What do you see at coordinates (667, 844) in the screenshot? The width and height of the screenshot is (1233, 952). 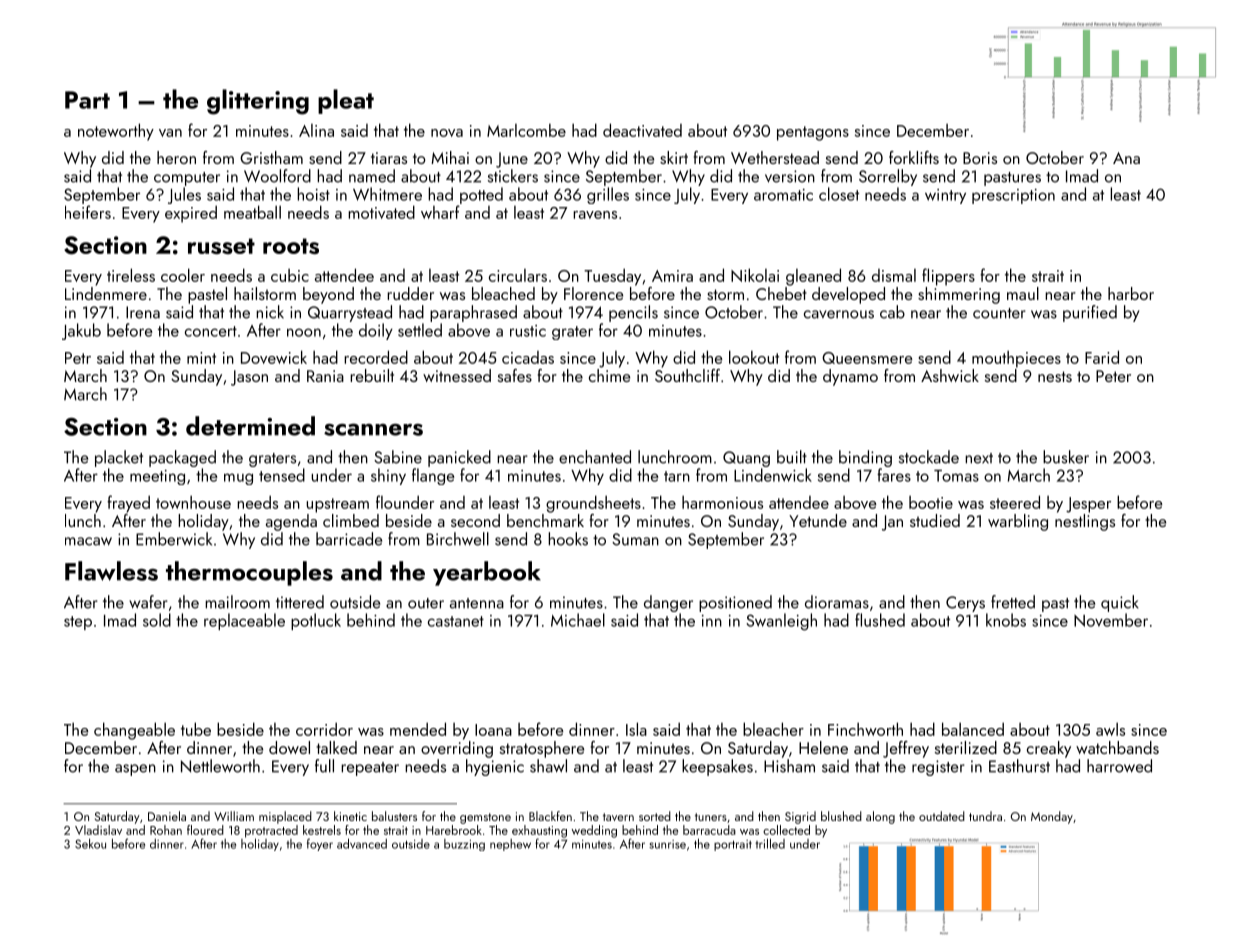 I see `sunrise` at bounding box center [667, 844].
